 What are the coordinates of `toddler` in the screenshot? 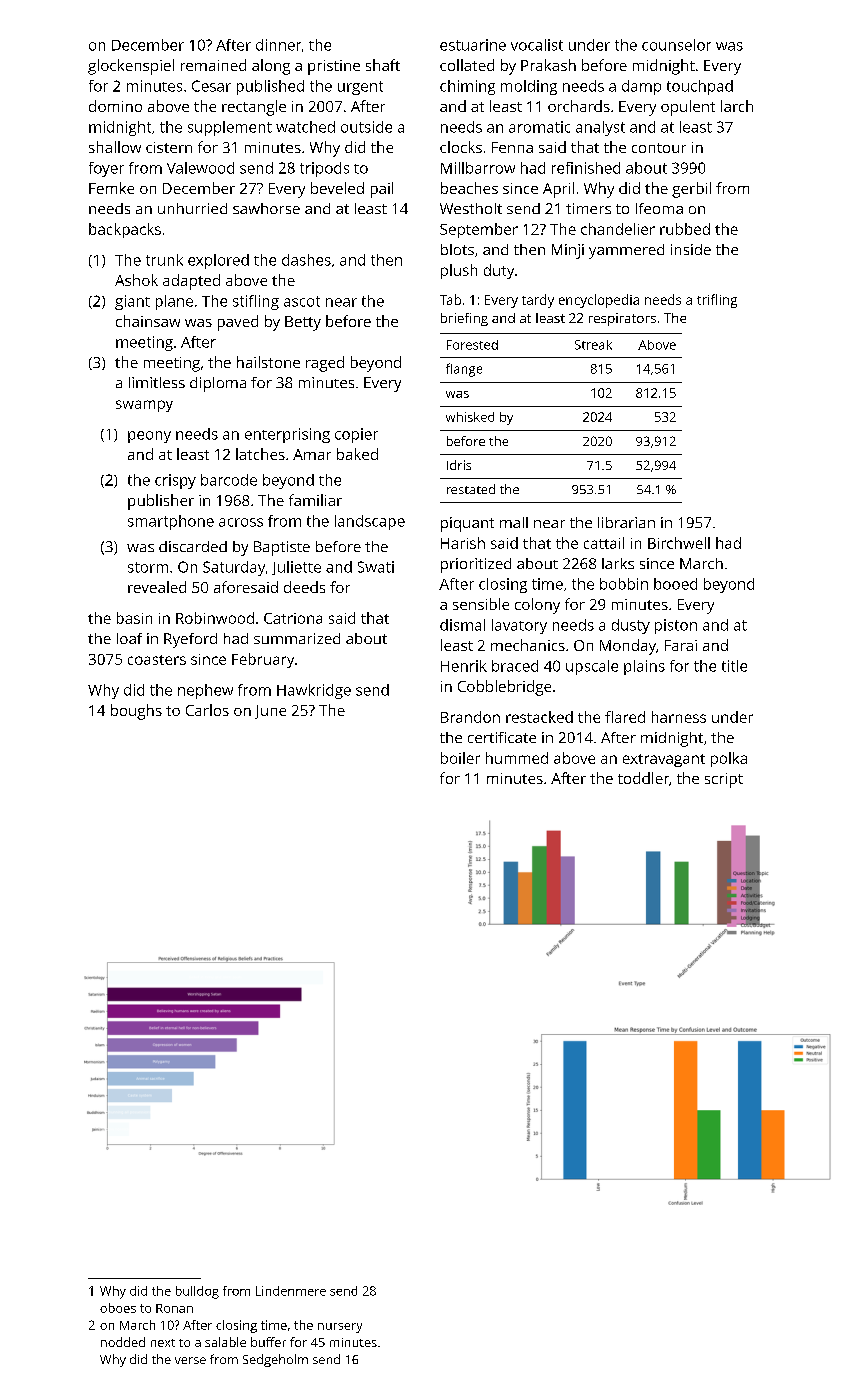 It's located at (643, 778).
